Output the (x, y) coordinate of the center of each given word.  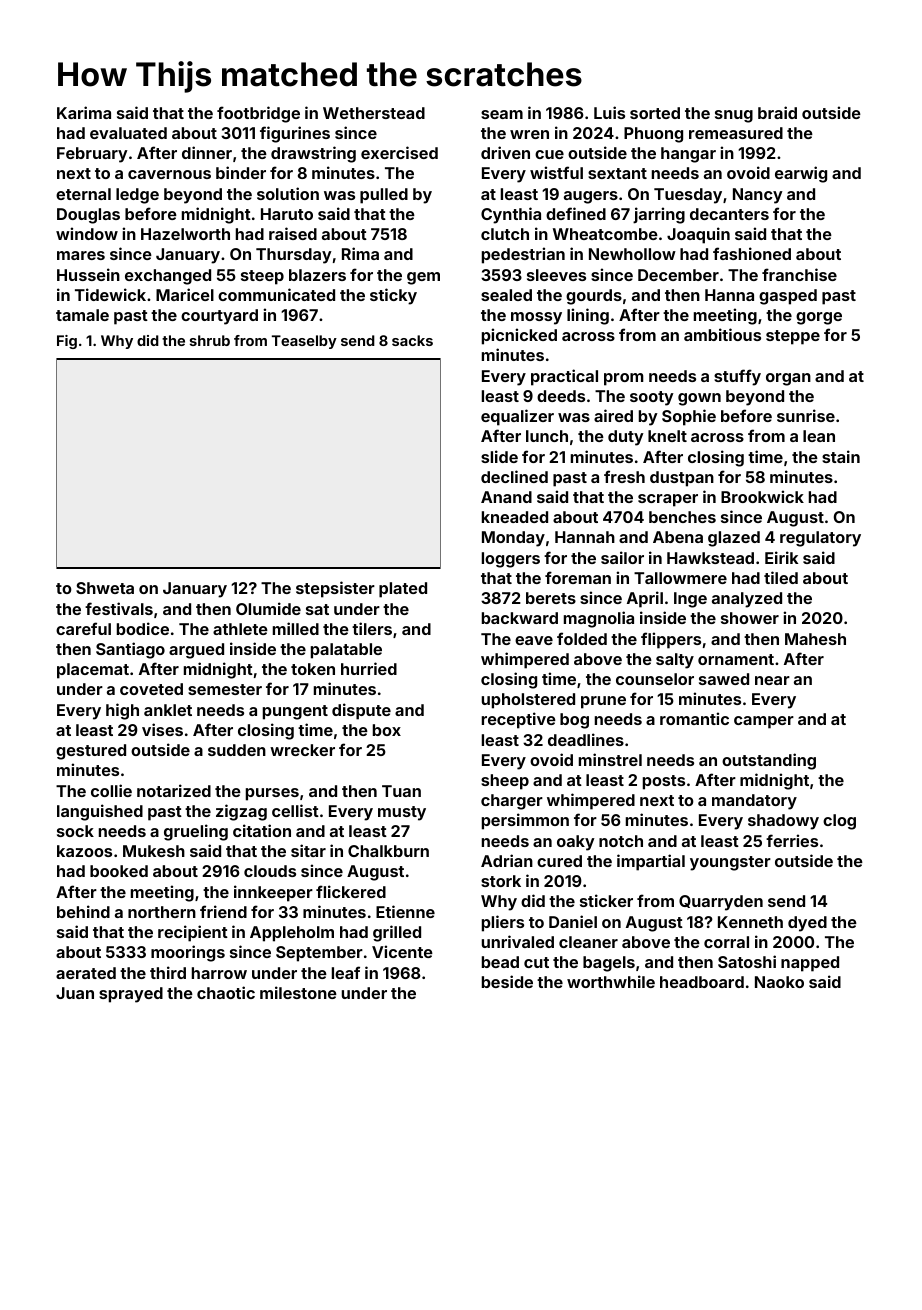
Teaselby (304, 342)
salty (675, 661)
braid (777, 112)
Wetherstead (374, 113)
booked (119, 871)
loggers (511, 560)
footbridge (258, 114)
